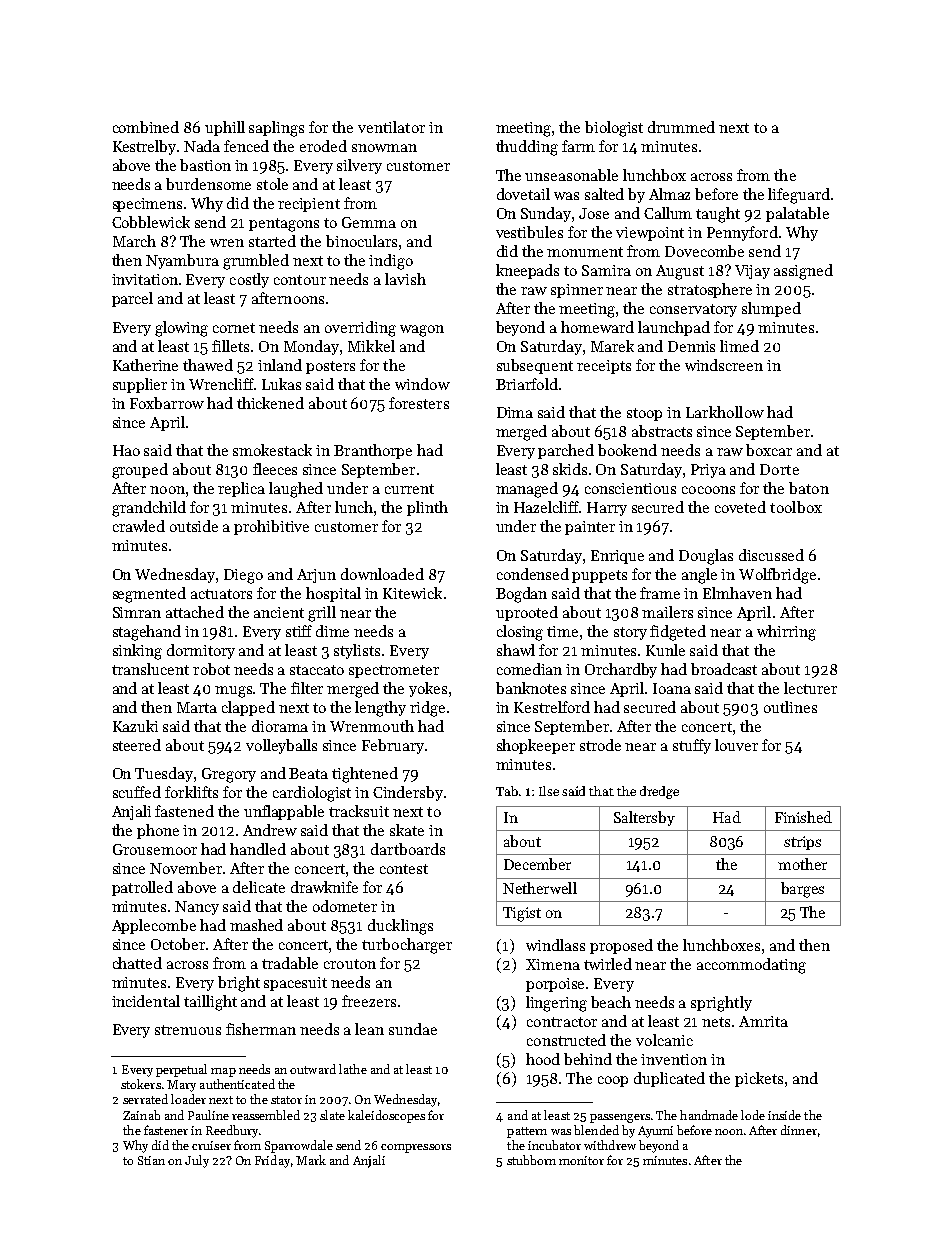 The width and height of the document is (952, 1233). I want to click on dinner, so click(799, 1130).
